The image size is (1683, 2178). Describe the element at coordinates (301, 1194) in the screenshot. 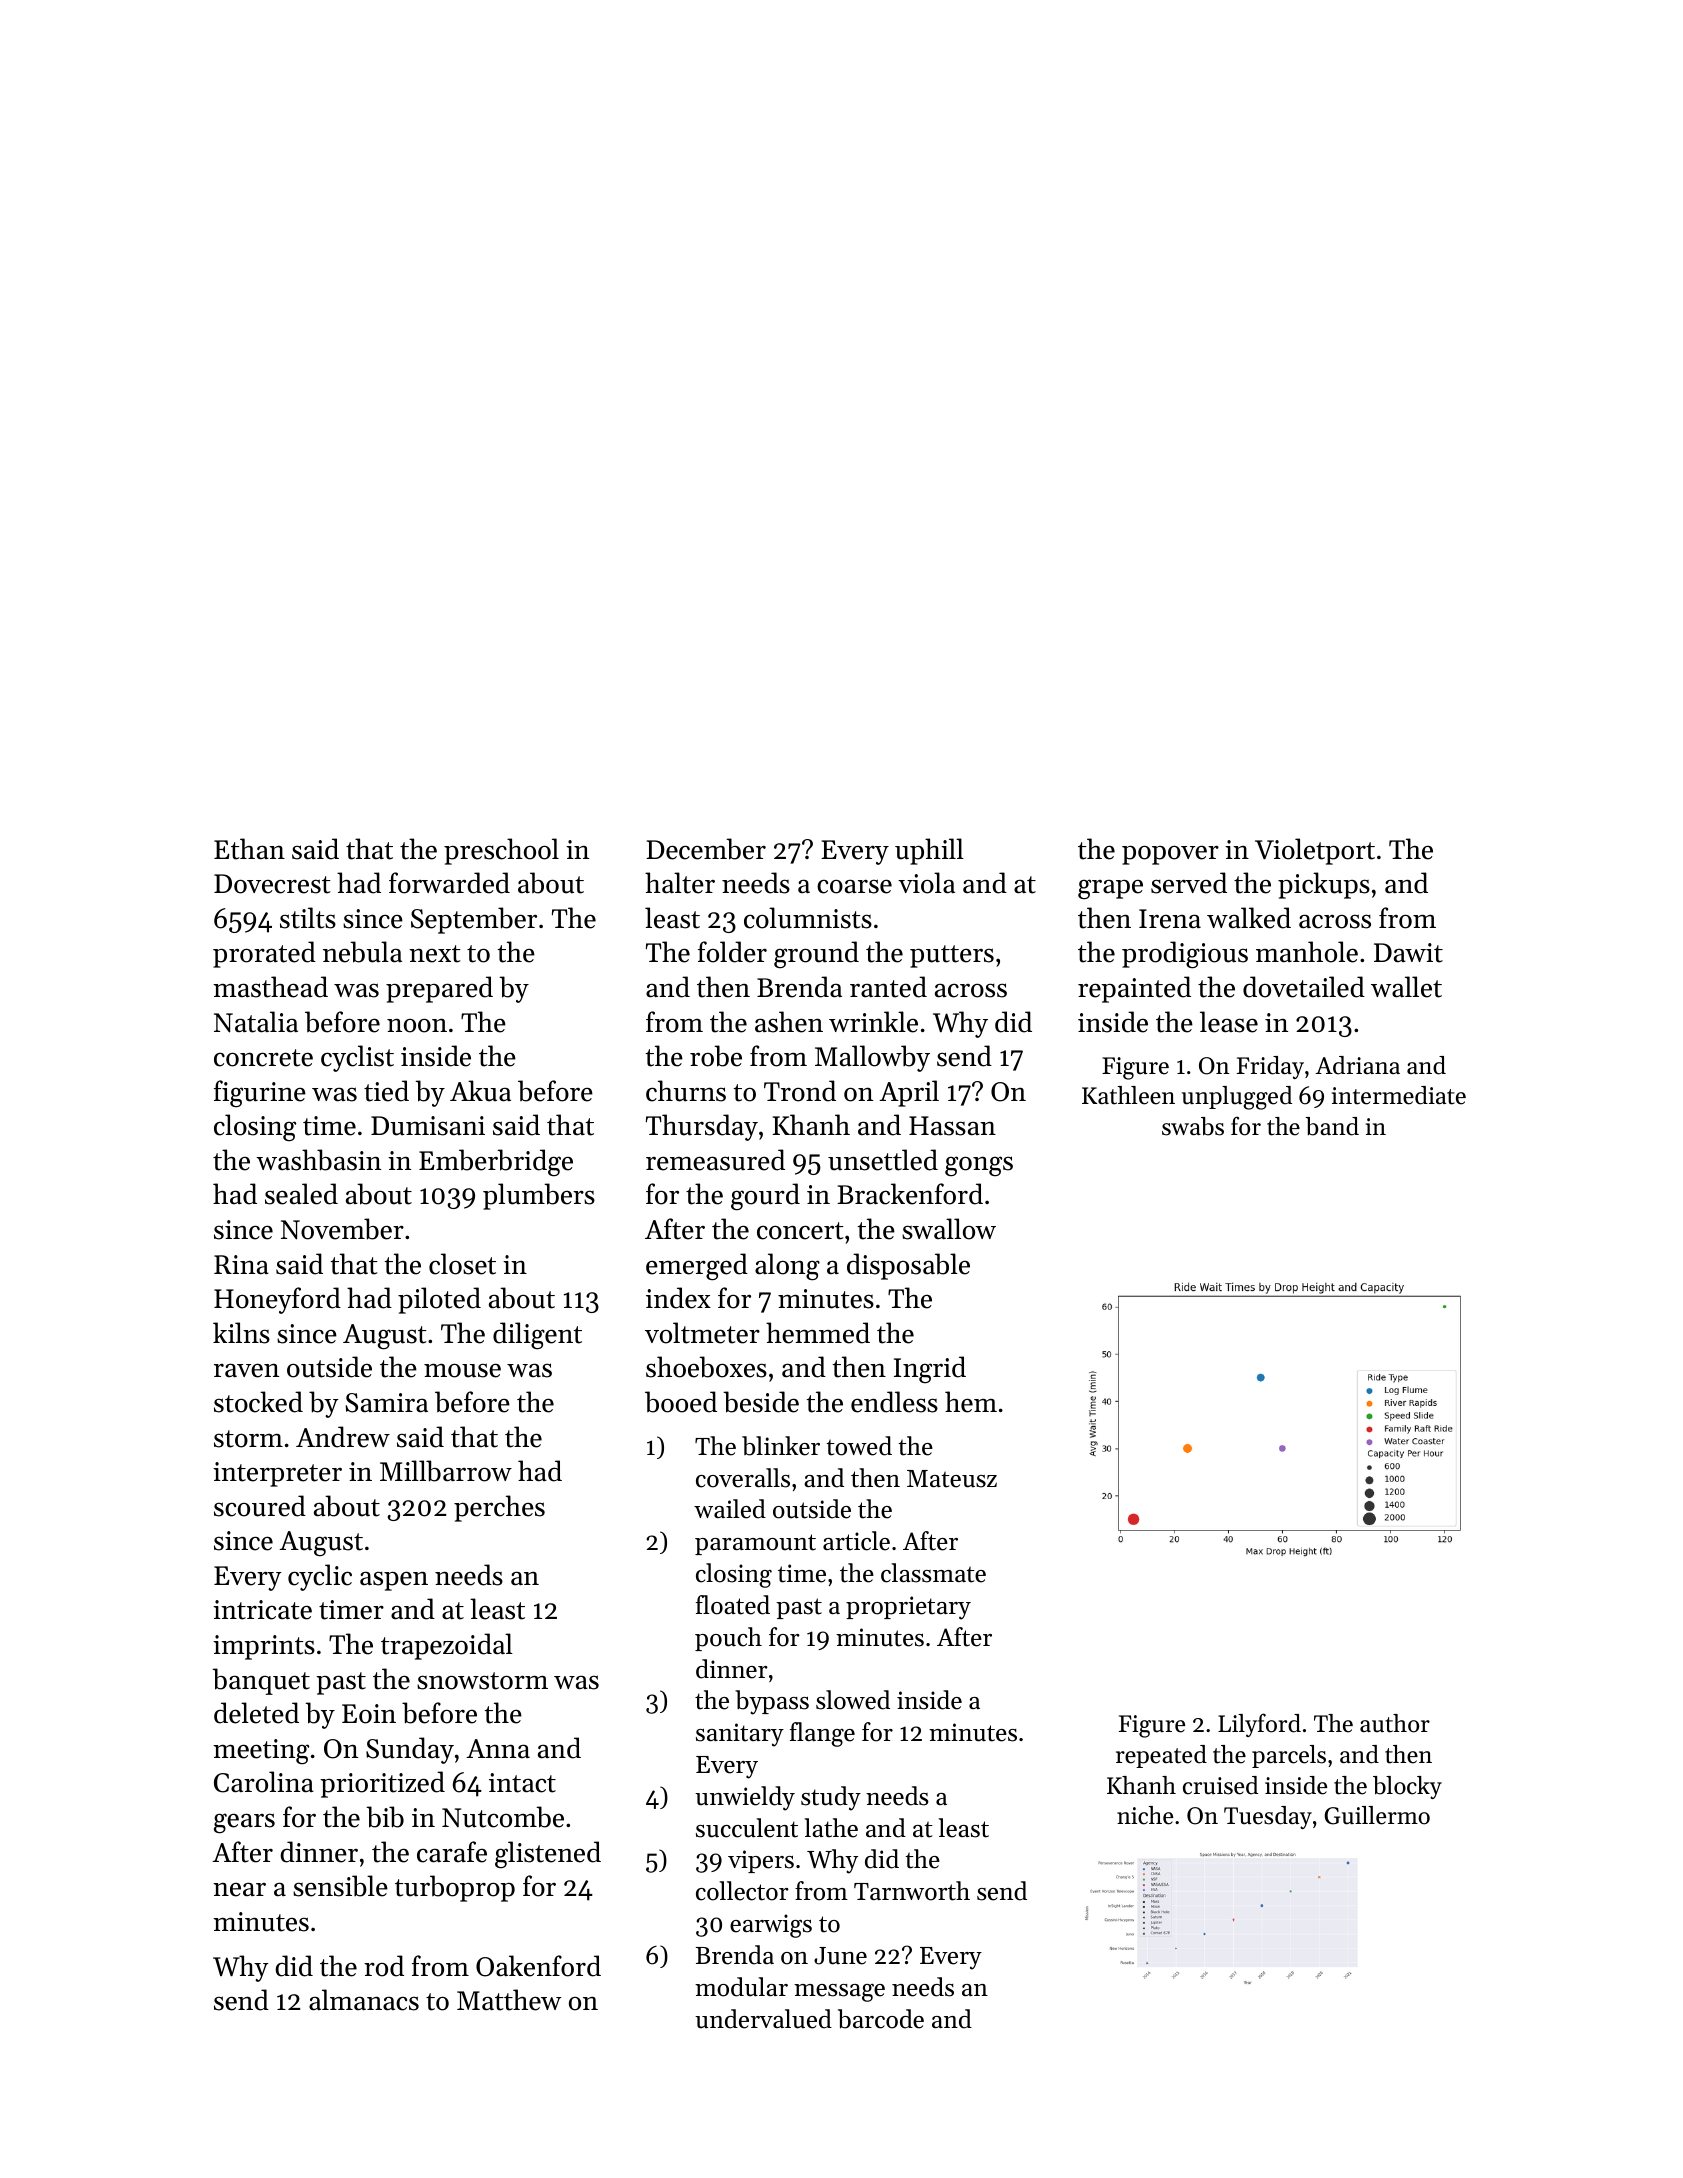

I see `sealed` at that location.
